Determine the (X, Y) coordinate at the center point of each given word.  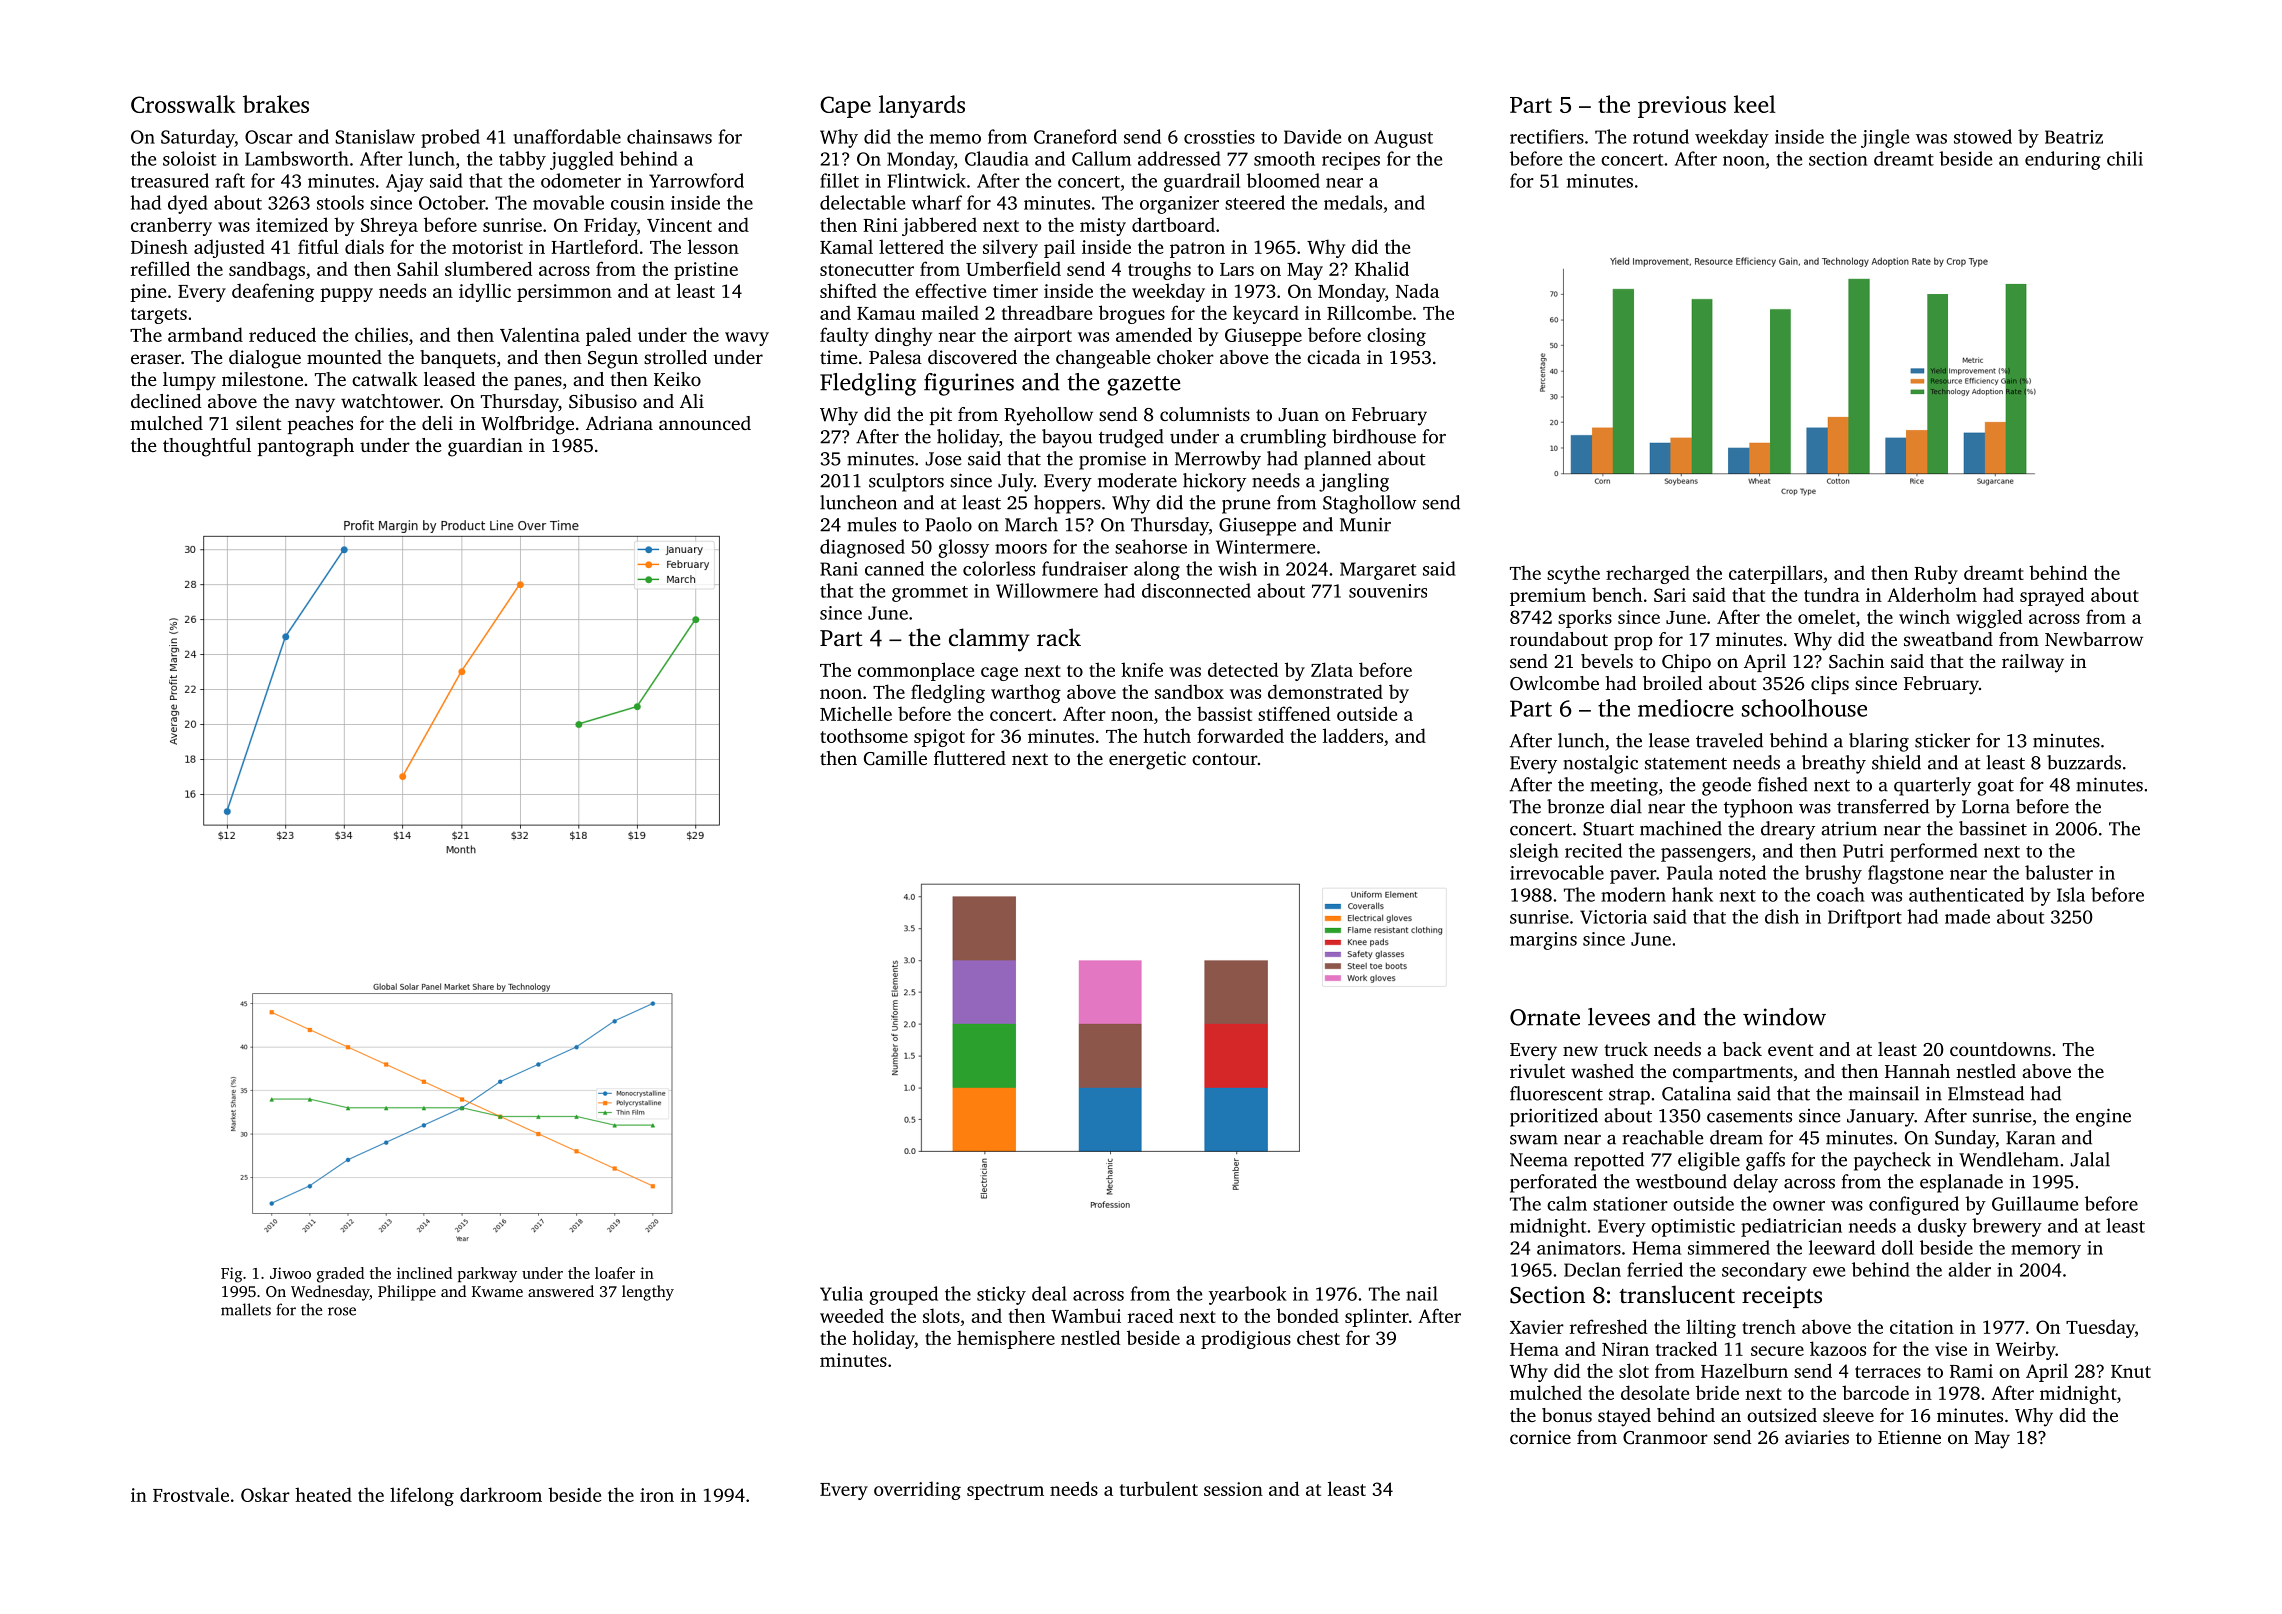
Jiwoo (290, 1273)
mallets (246, 1309)
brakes (276, 104)
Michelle (856, 713)
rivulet (1537, 1071)
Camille (895, 758)
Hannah (1917, 1071)
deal (1049, 1293)
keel (1755, 104)
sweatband (1948, 639)
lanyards (922, 106)
